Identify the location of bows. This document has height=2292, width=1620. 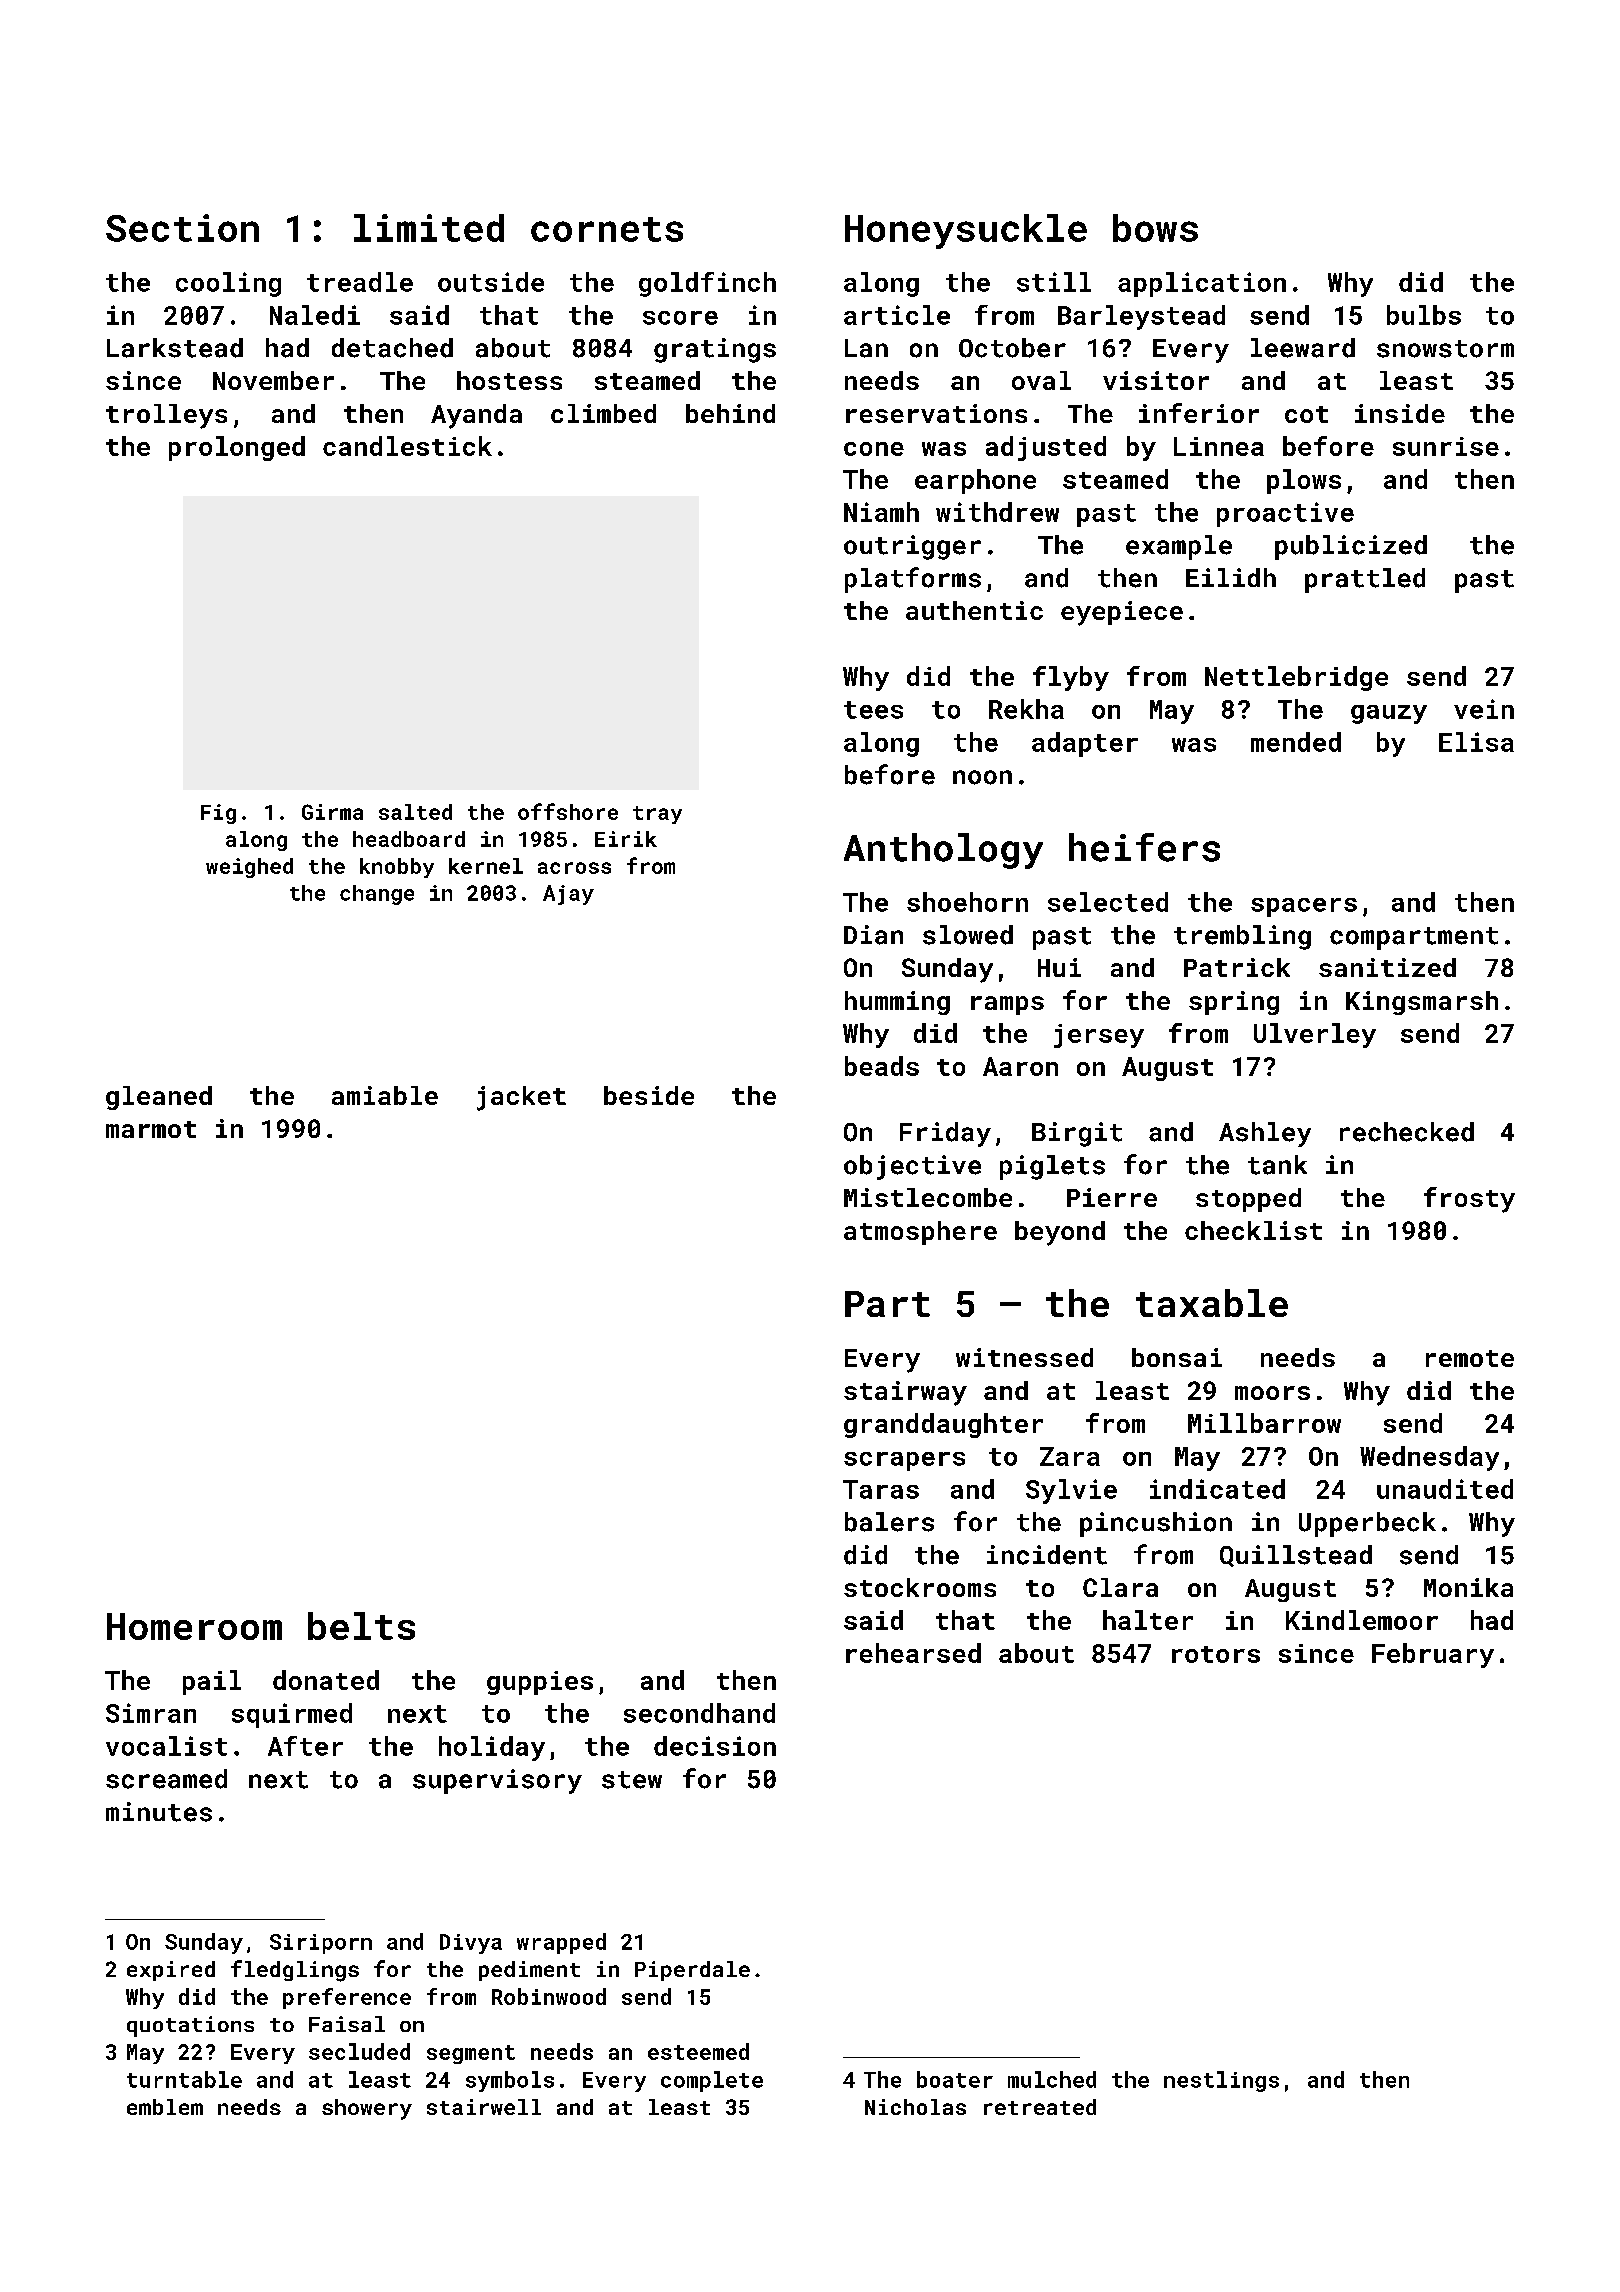
(1155, 228).
